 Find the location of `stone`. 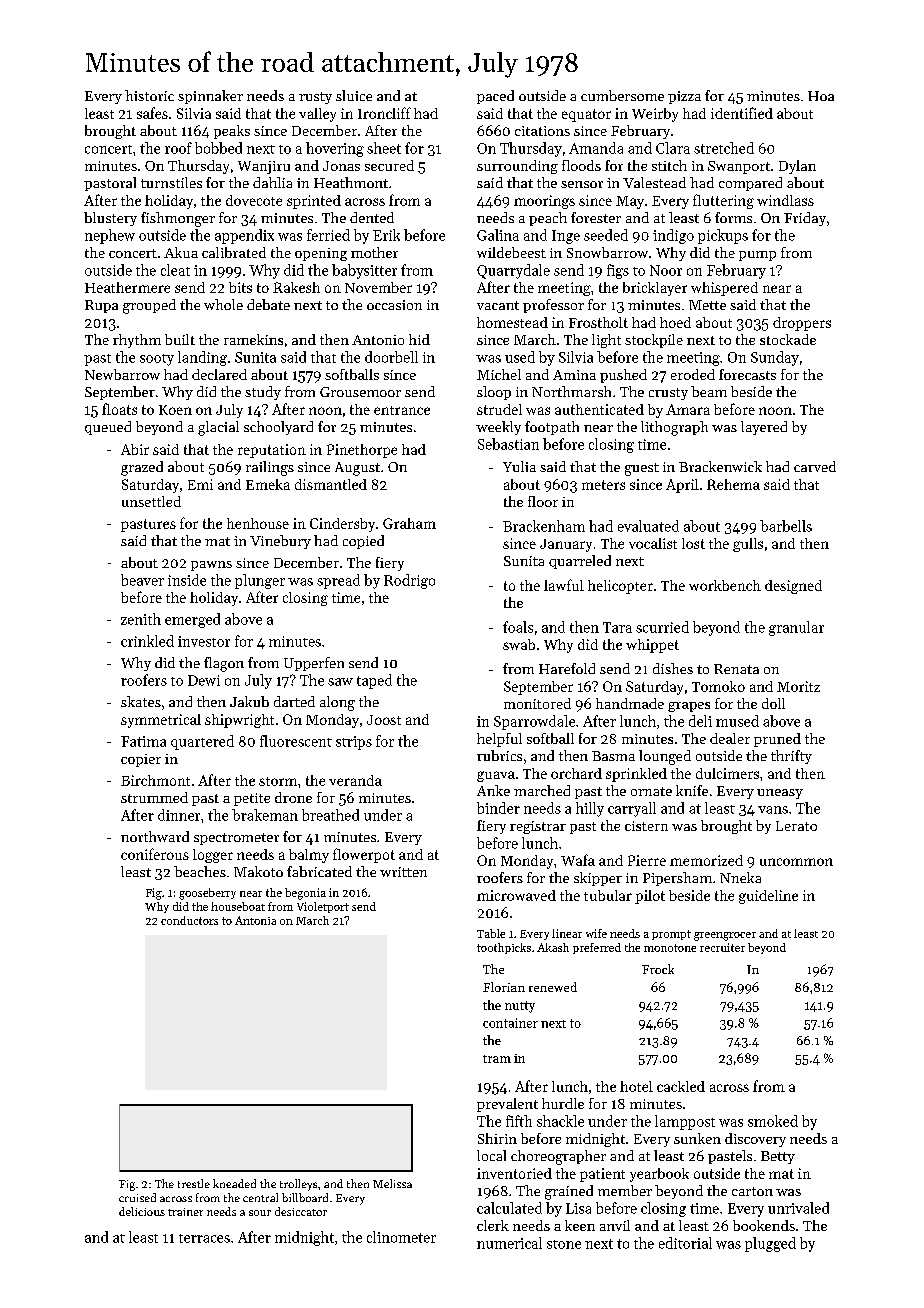

stone is located at coordinates (564, 1244).
